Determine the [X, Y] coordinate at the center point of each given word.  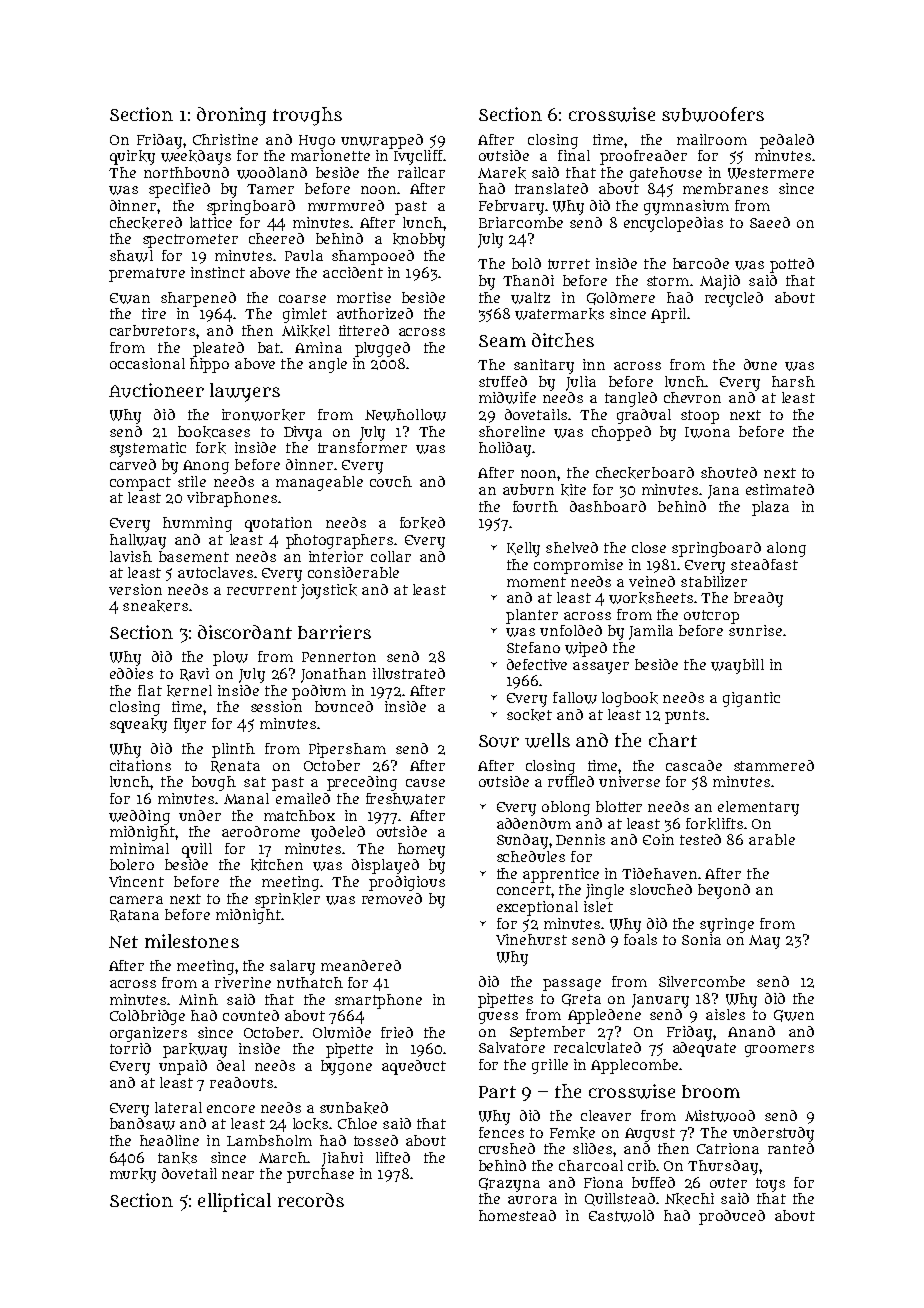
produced [732, 1217]
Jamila [651, 632]
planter [532, 616]
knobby [419, 240]
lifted [393, 1157]
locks [310, 1124]
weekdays [196, 157]
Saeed [770, 222]
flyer [190, 725]
